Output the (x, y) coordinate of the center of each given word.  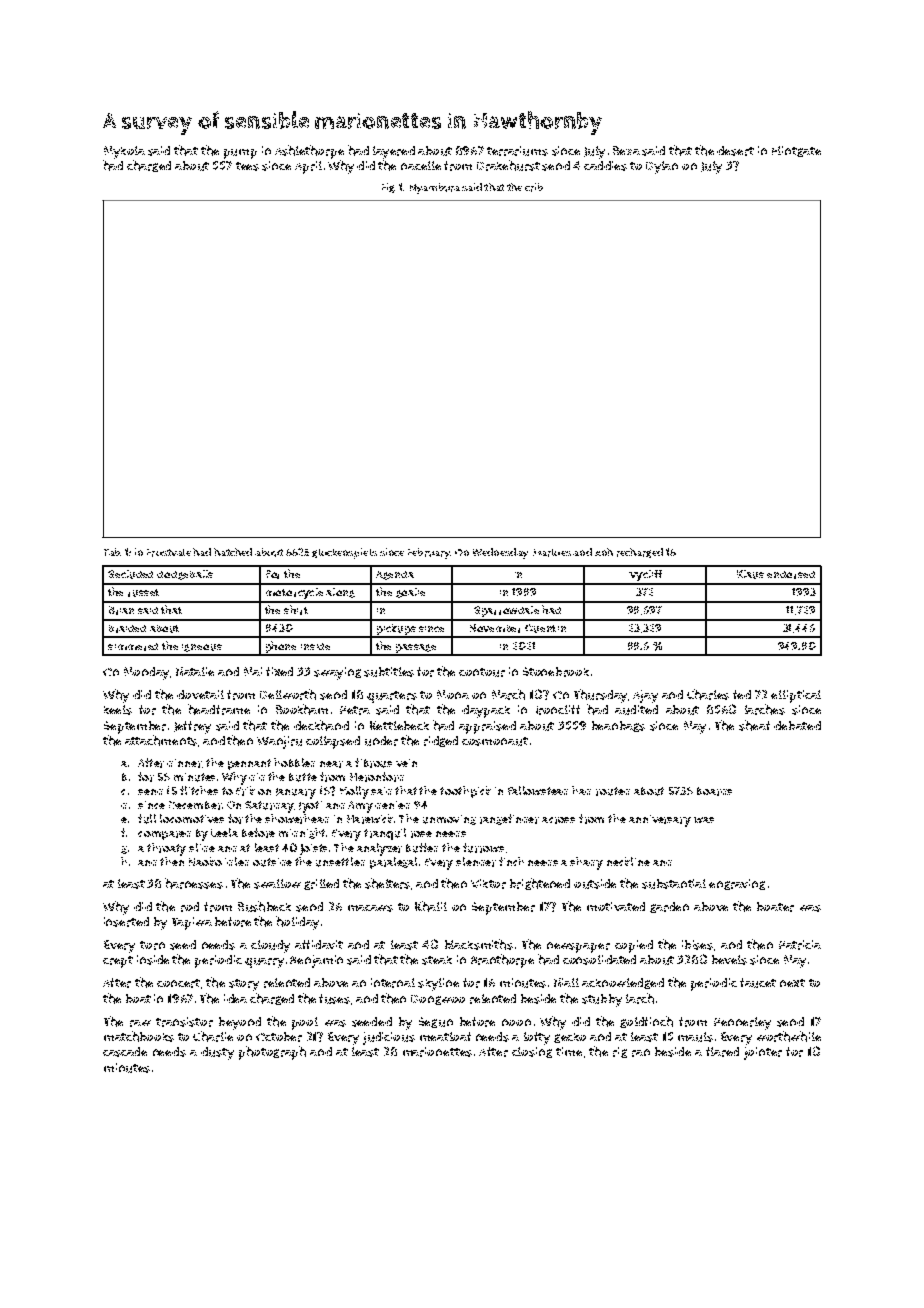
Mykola (124, 152)
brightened (540, 884)
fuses (334, 999)
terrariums (517, 151)
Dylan (662, 167)
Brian (121, 610)
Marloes (552, 553)
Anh (604, 552)
